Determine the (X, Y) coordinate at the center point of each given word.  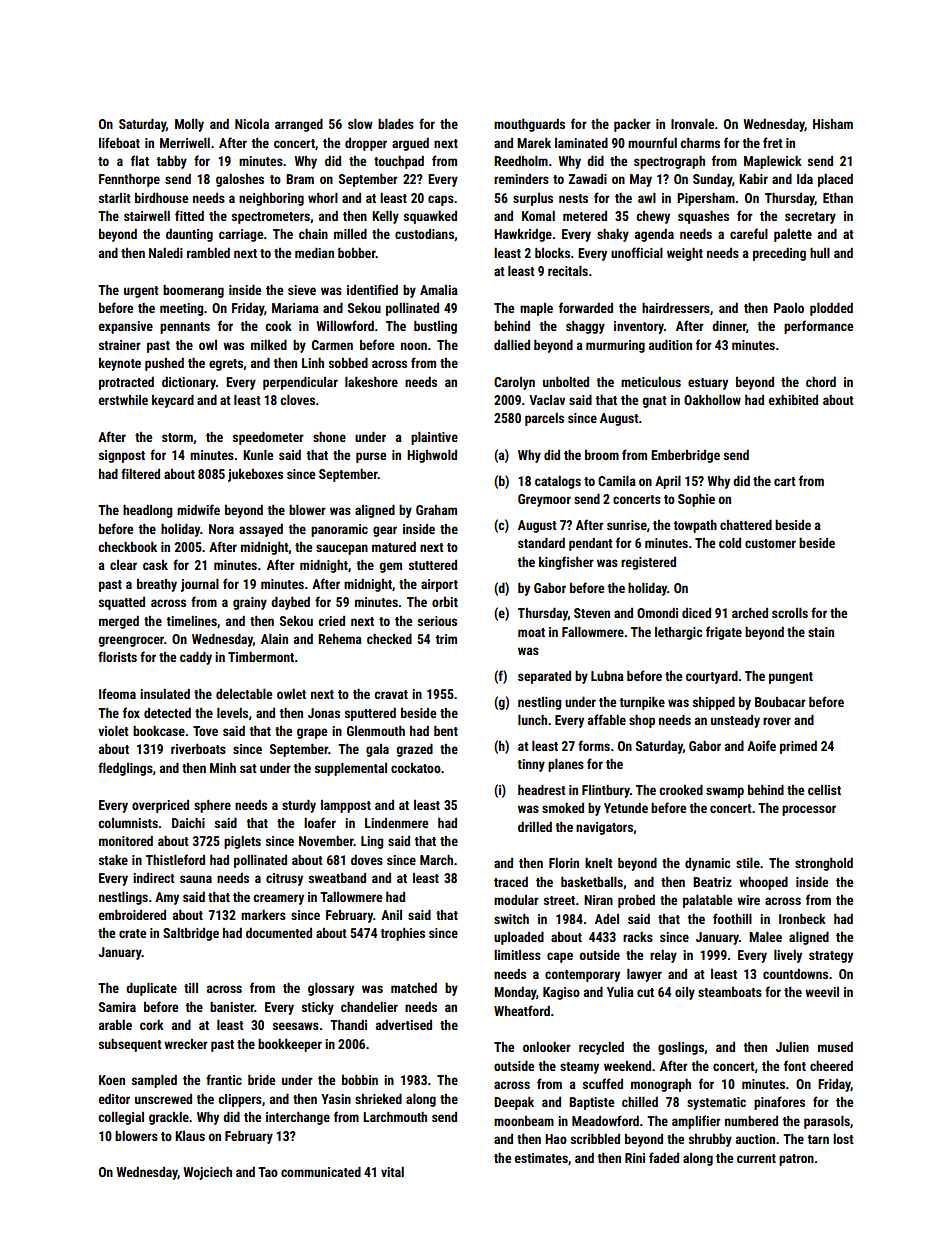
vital (392, 1172)
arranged (299, 125)
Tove (205, 731)
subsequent (130, 1045)
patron (796, 1160)
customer (770, 543)
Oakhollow (712, 400)
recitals (568, 271)
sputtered (370, 714)
